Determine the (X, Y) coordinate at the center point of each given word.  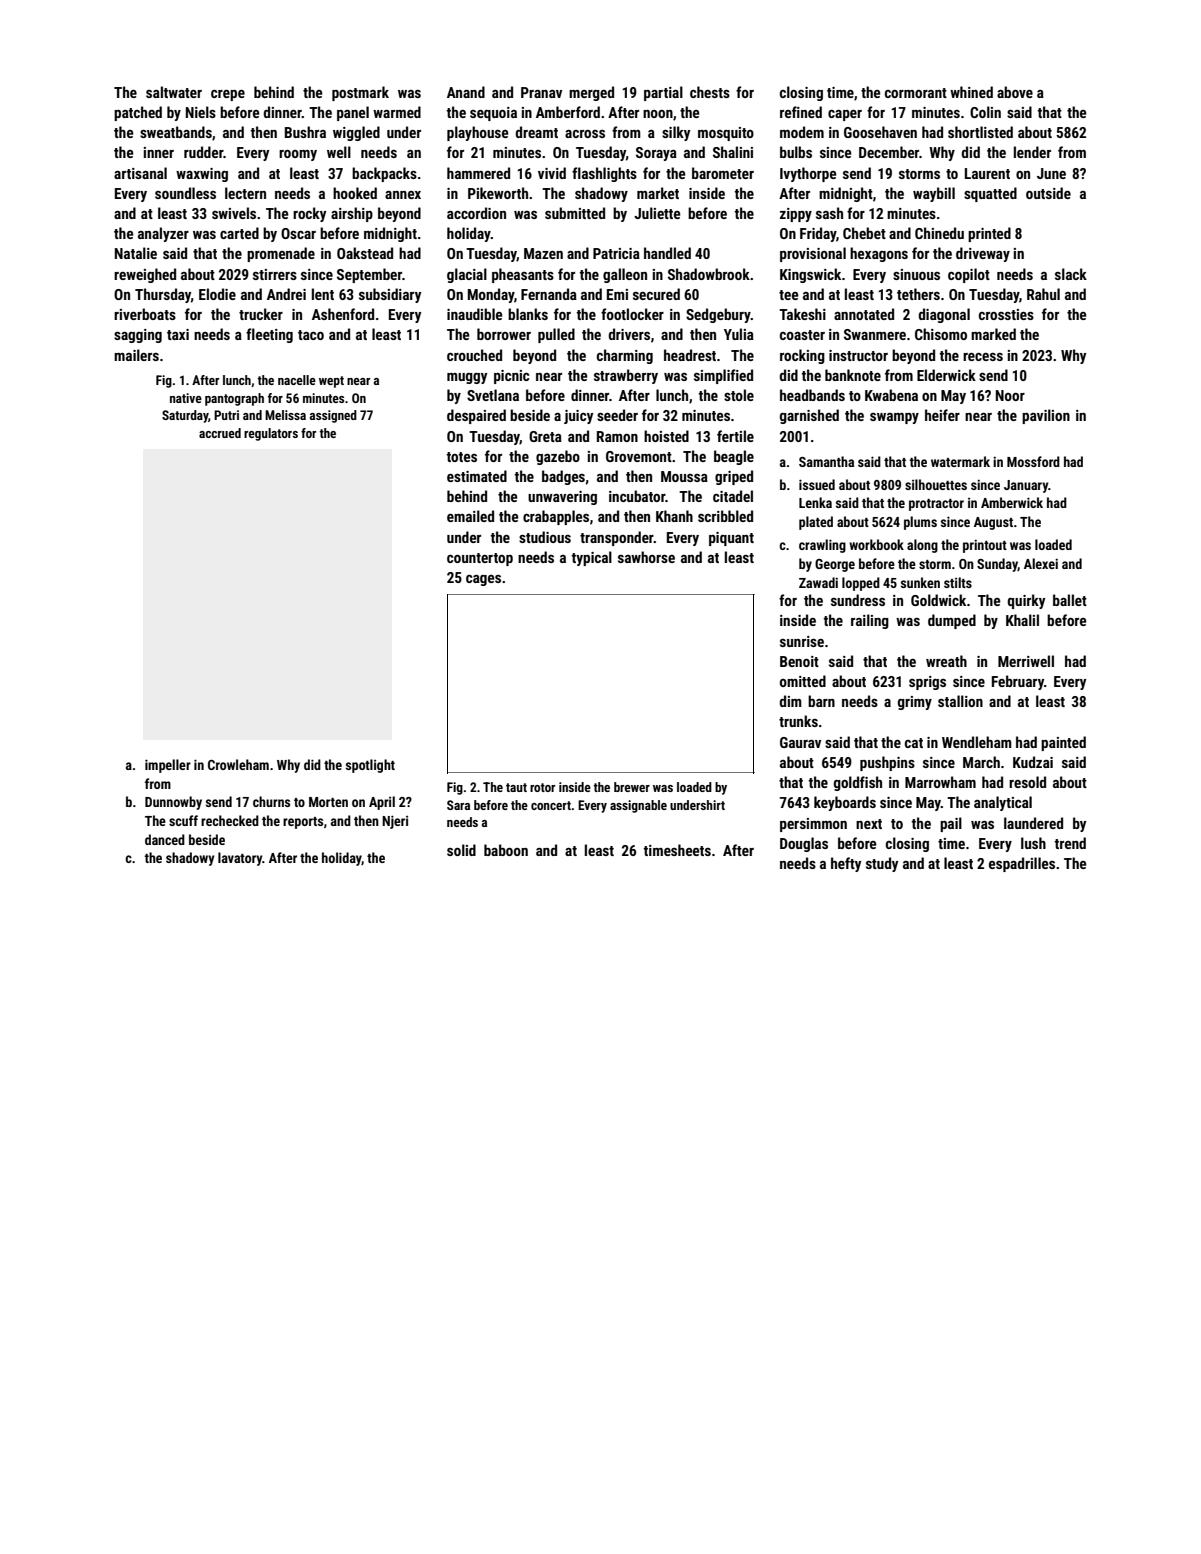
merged (591, 93)
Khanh (674, 516)
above (1015, 92)
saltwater (174, 92)
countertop (480, 559)
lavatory (240, 859)
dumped (952, 621)
